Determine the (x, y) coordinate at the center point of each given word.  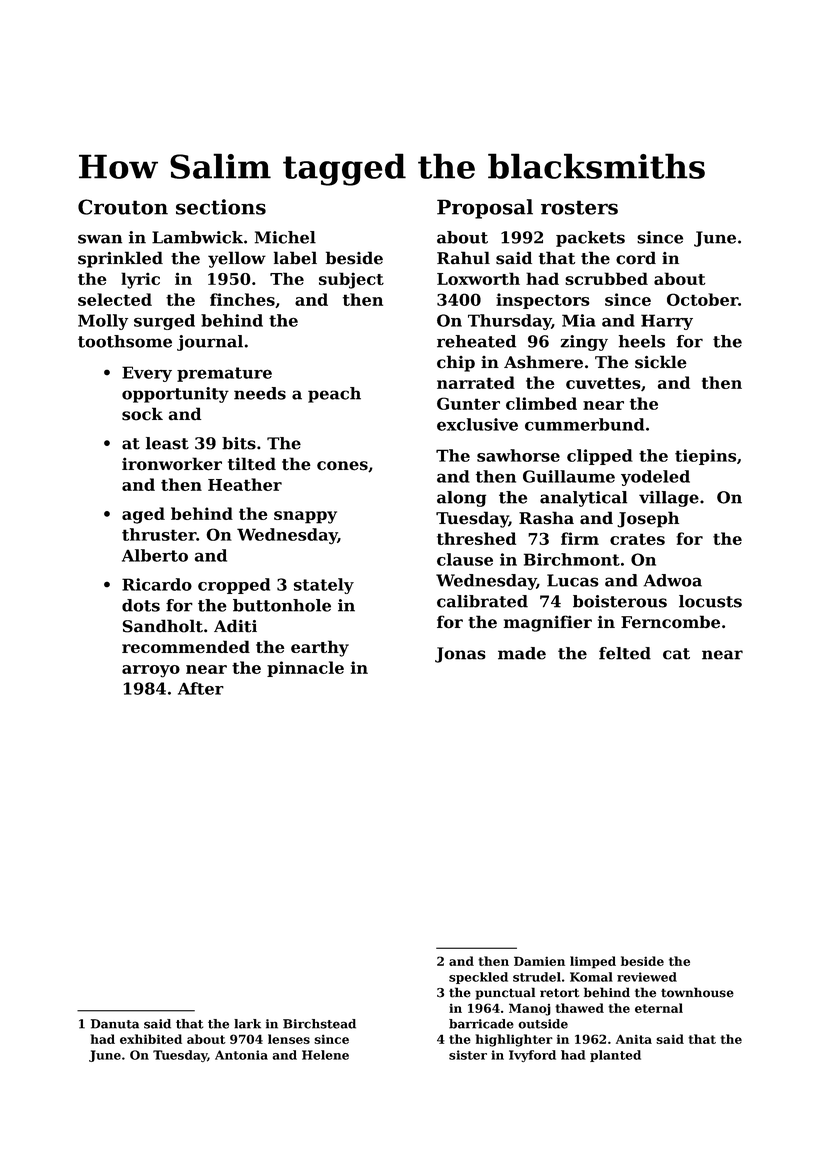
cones (342, 466)
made (522, 653)
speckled (478, 978)
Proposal (485, 209)
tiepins (705, 457)
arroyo (151, 671)
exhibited (151, 1039)
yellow (237, 259)
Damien (539, 961)
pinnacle (305, 669)
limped (593, 962)
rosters (579, 207)
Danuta (115, 1024)
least (167, 443)
